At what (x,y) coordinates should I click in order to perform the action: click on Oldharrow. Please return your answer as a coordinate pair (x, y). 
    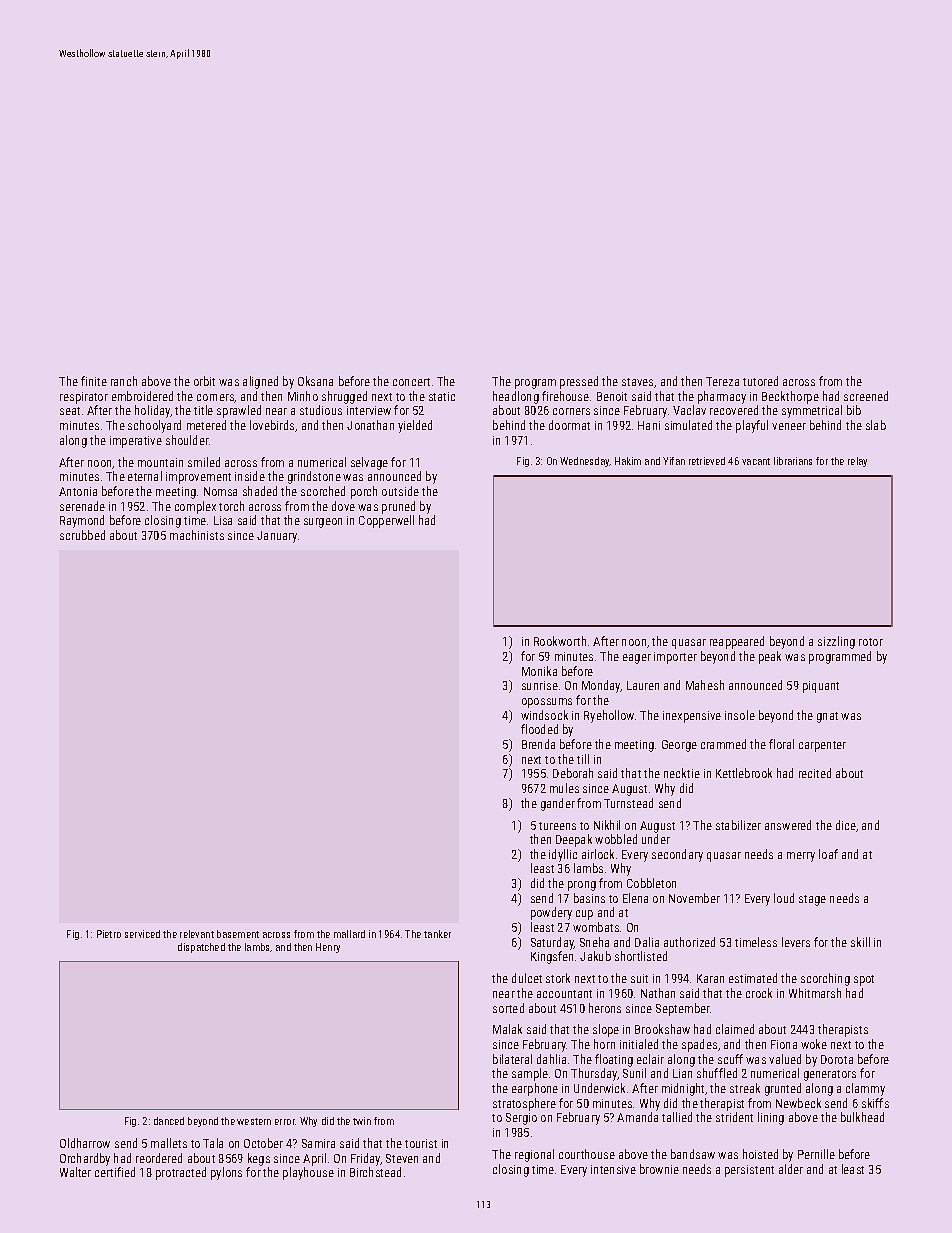
    Looking at the image, I should click on (85, 1143).
